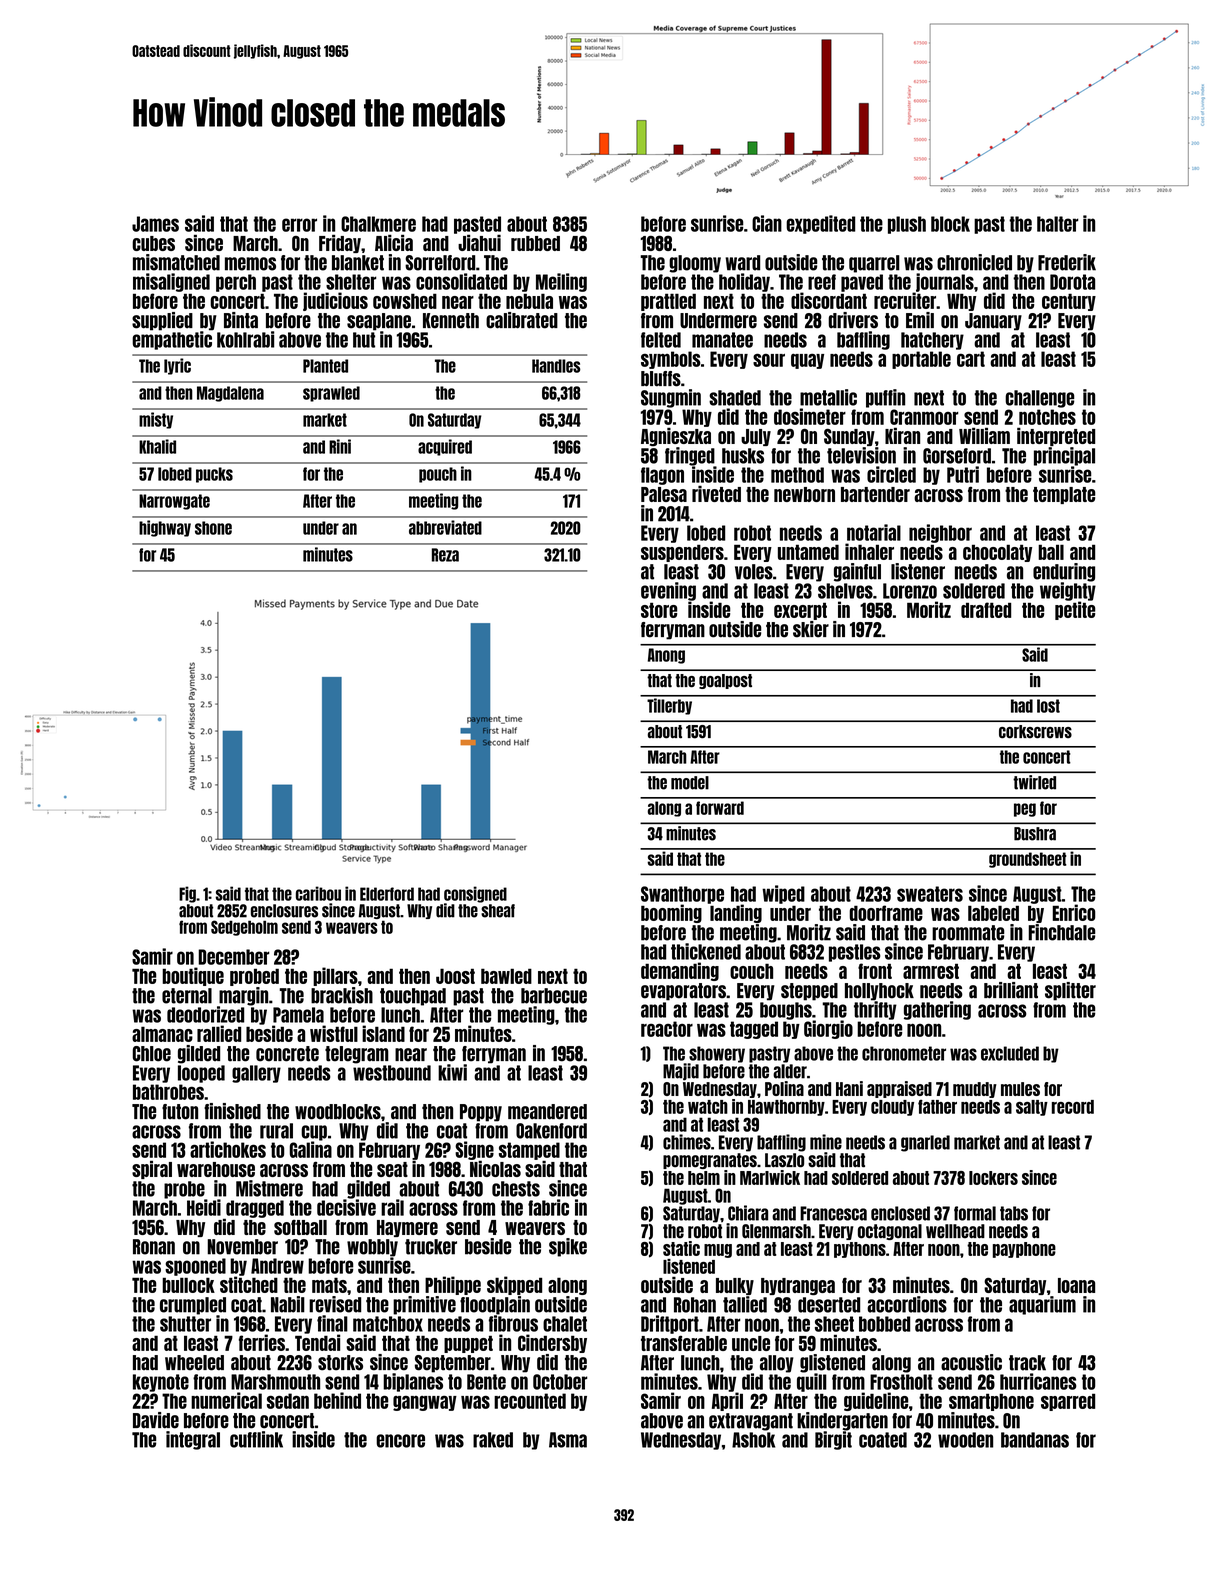  Describe the element at coordinates (481, 1113) in the document. I see `Poppy` at that location.
